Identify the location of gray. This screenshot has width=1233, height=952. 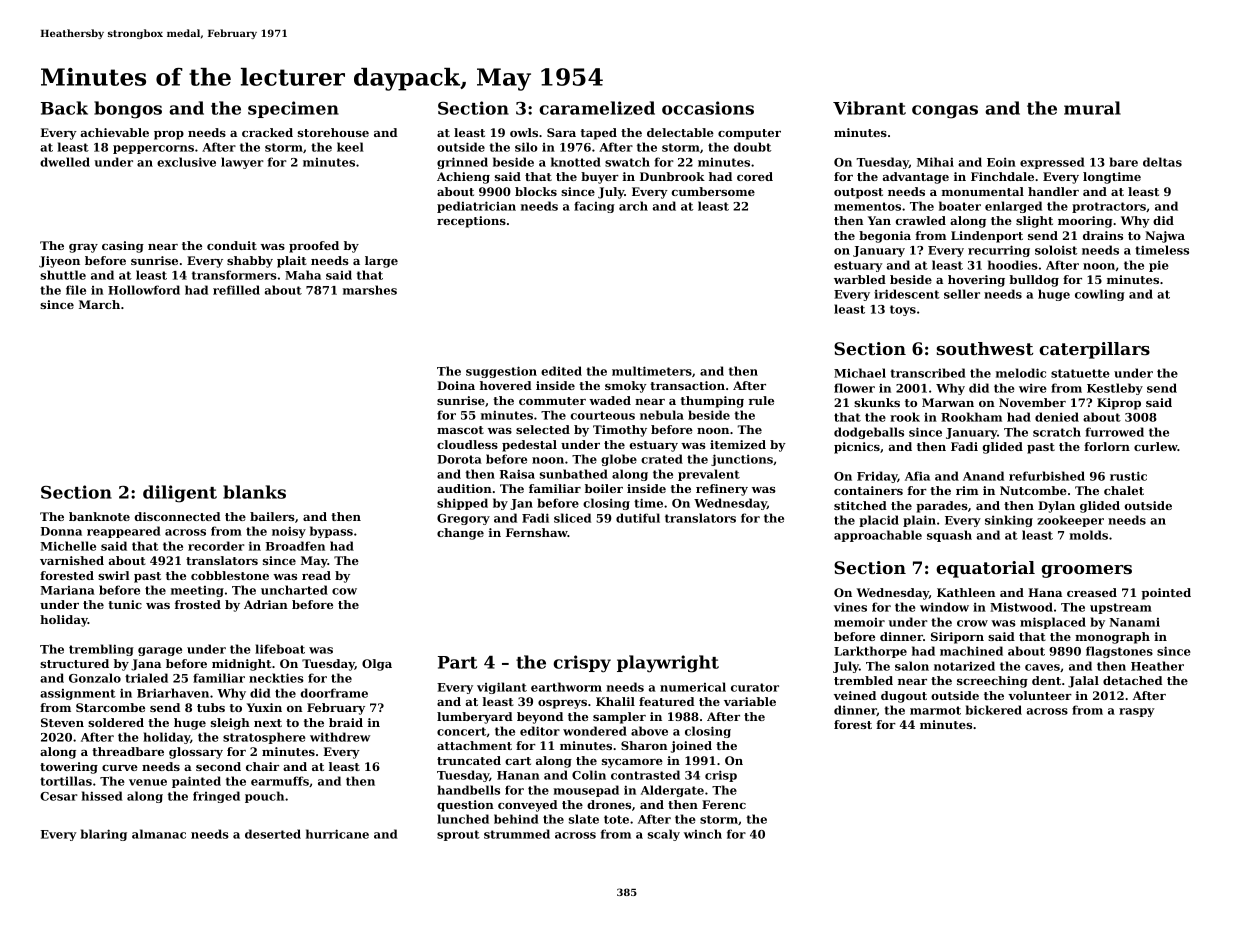
(83, 248).
